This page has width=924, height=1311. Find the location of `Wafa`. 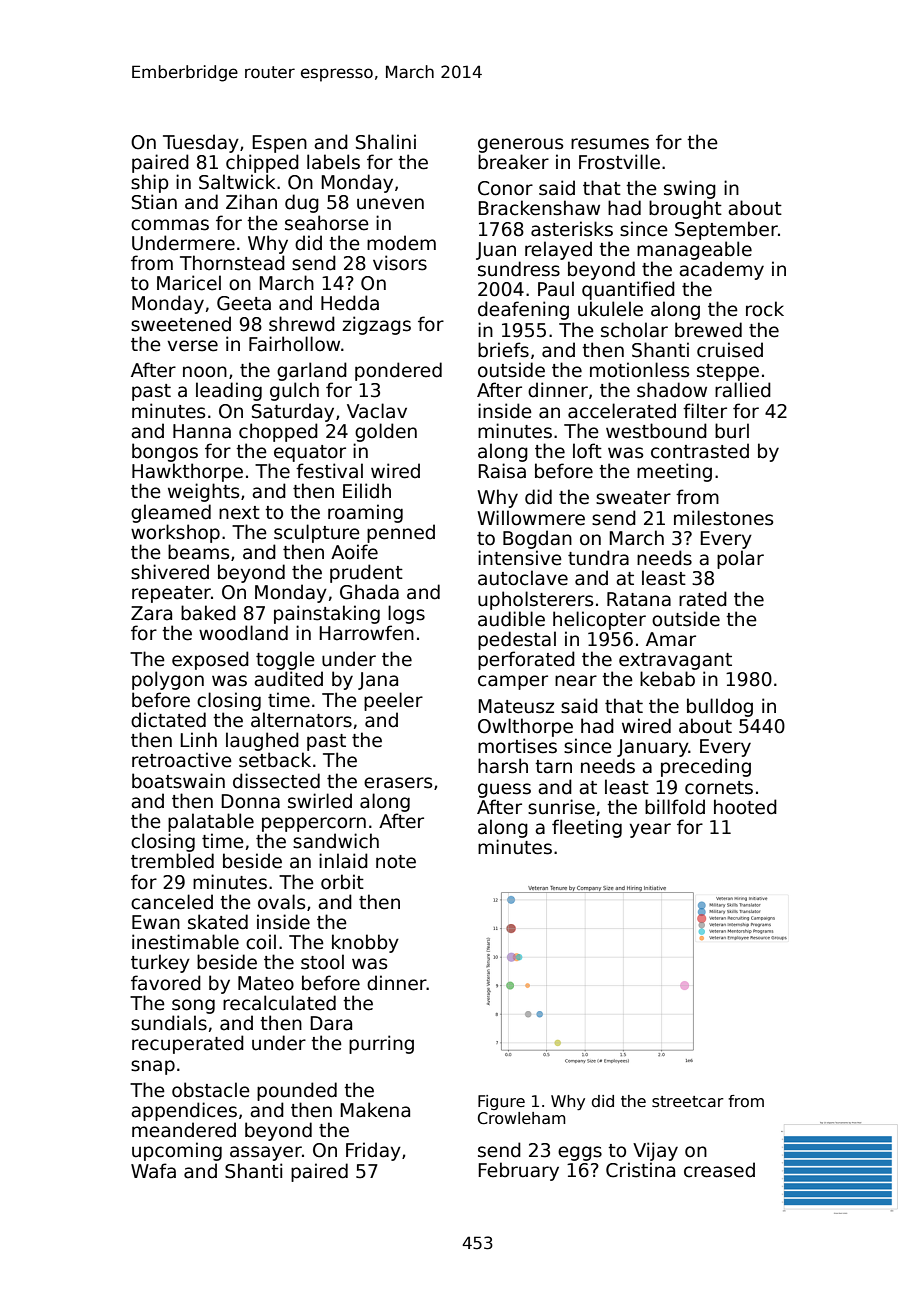

Wafa is located at coordinates (153, 1171).
